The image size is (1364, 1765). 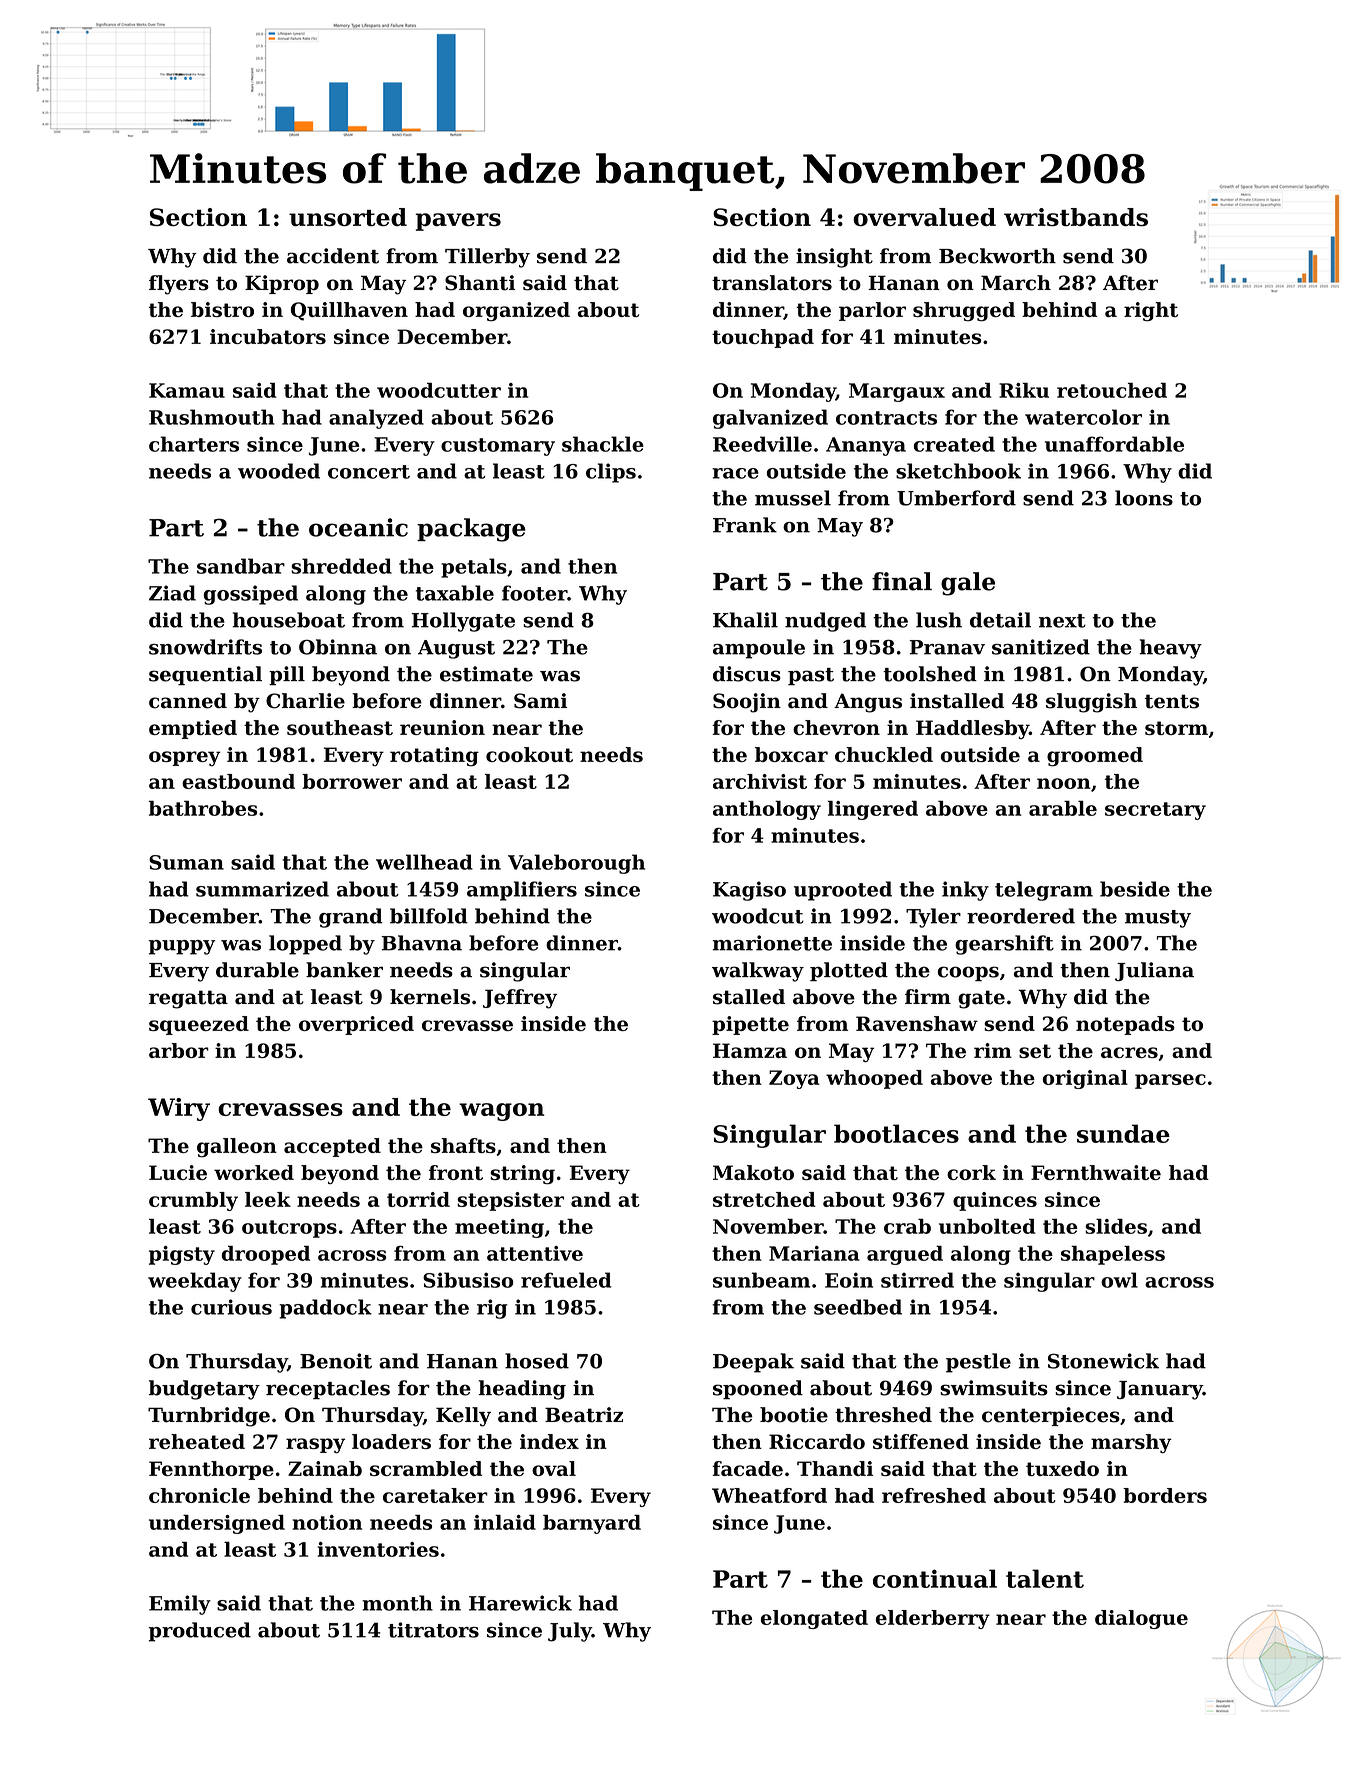 I want to click on continual, so click(x=935, y=1578).
